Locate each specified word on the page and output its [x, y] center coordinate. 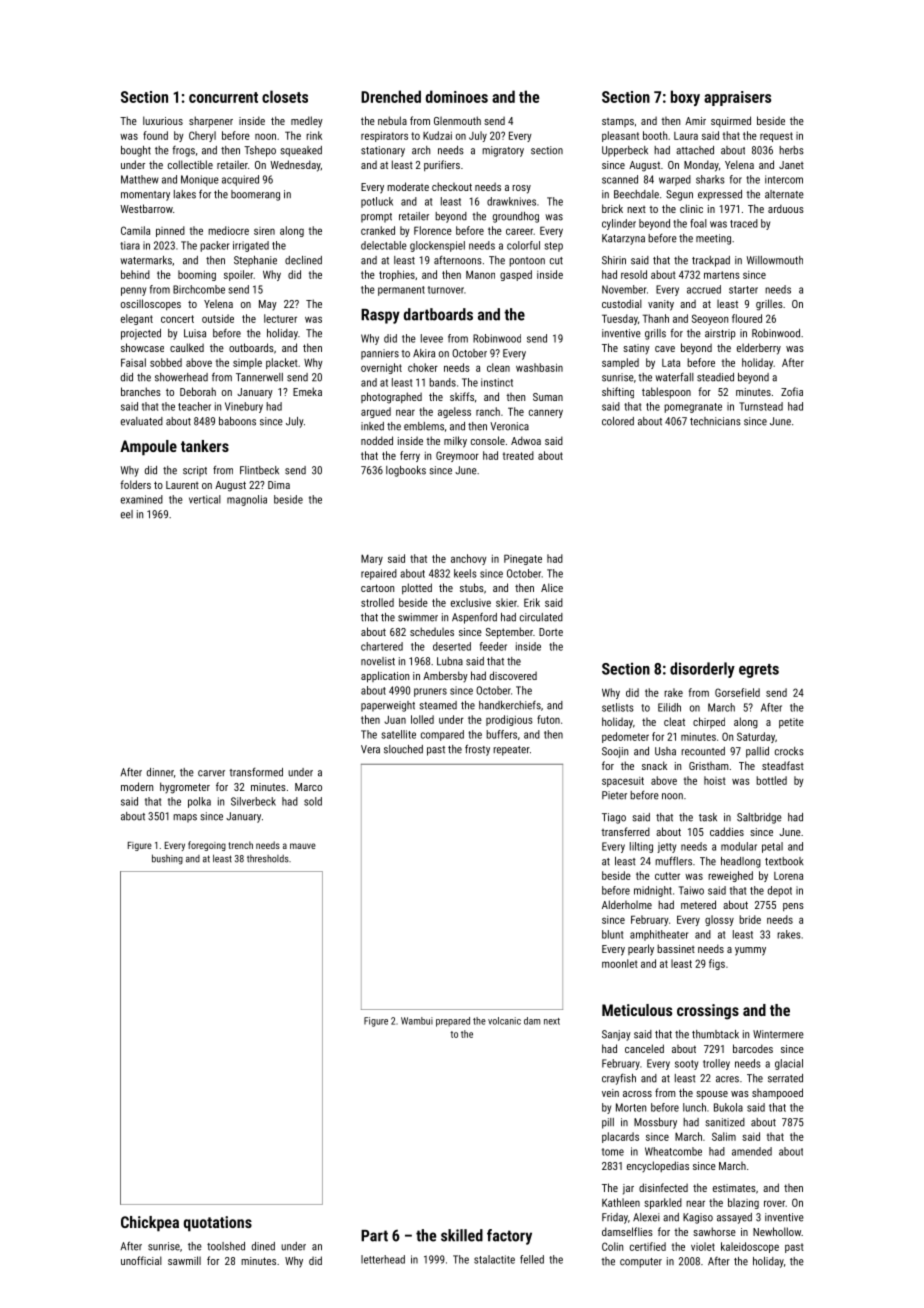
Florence [433, 230]
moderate [408, 186]
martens [722, 275]
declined [303, 260]
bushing [167, 859]
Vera [370, 749]
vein [610, 1093]
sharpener [211, 121]
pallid [757, 752]
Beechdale [636, 194]
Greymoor [457, 456]
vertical [205, 499]
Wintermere [778, 1034]
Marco [308, 787]
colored [618, 421]
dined [263, 1246]
